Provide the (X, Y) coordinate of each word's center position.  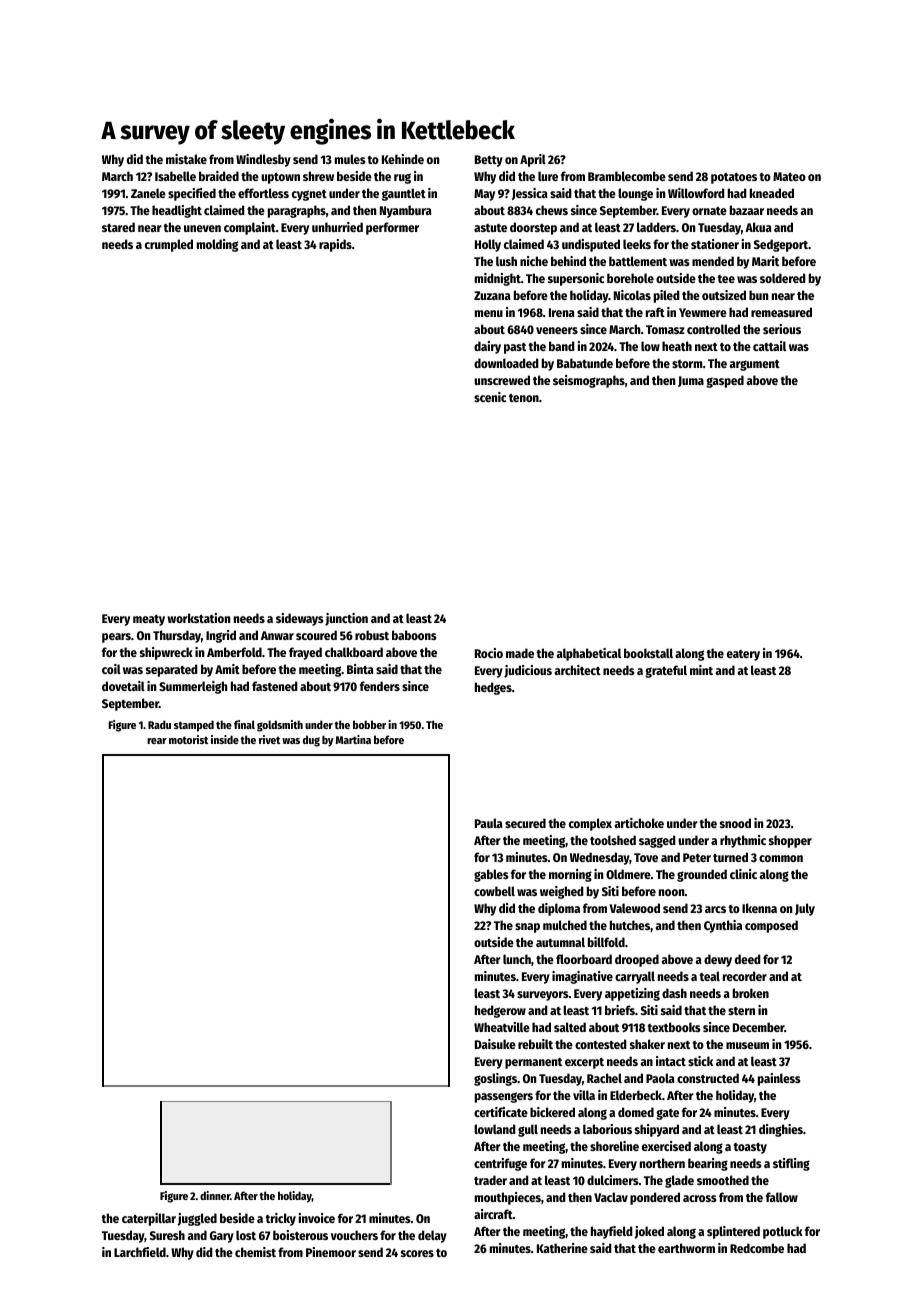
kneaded (772, 193)
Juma (691, 381)
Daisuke (495, 1044)
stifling (791, 1164)
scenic (490, 397)
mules (350, 159)
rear (157, 741)
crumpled (169, 245)
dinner (215, 1195)
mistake (186, 159)
